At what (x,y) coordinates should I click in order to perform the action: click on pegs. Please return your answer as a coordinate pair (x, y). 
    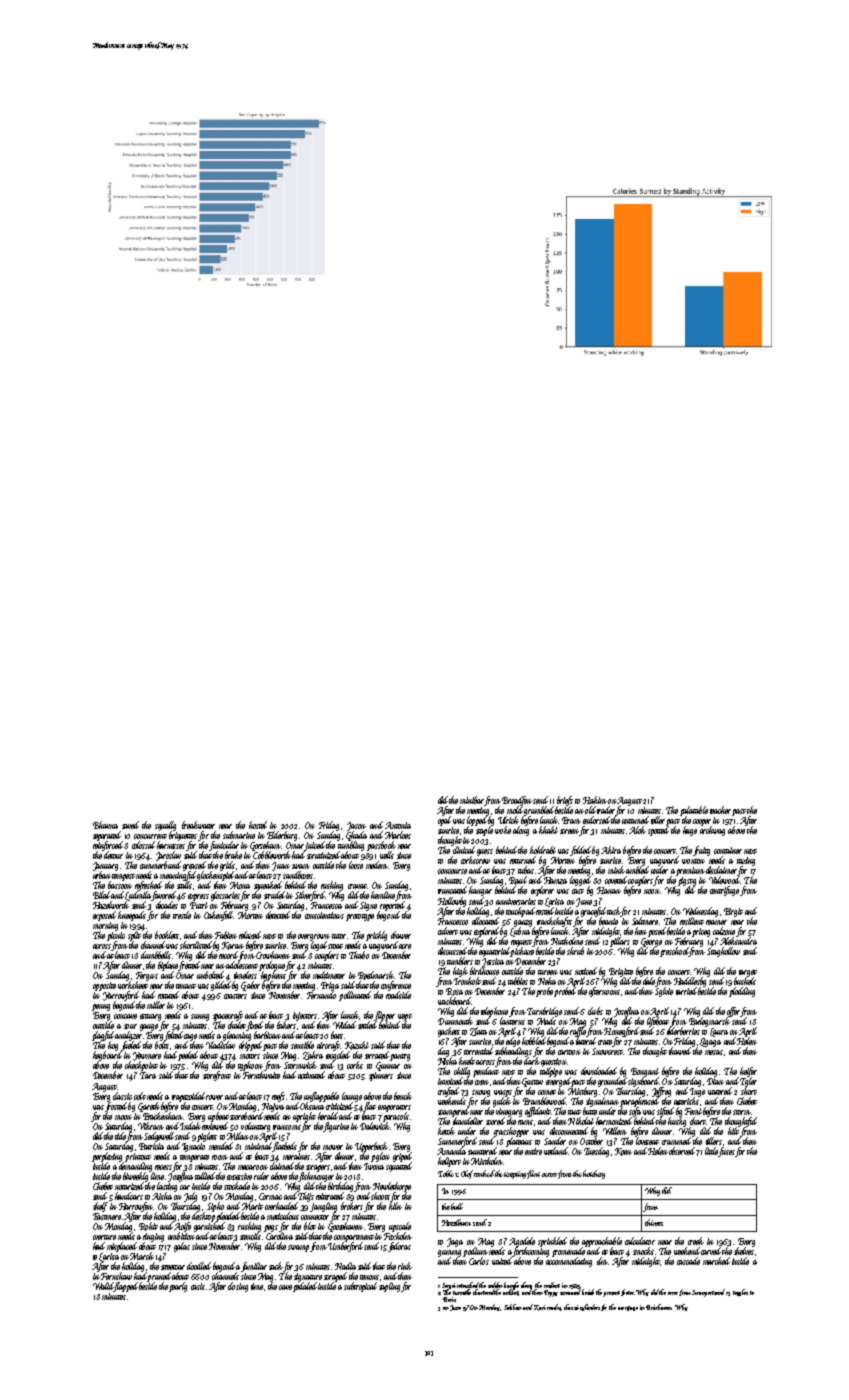
    Looking at the image, I should click on (271, 1228).
